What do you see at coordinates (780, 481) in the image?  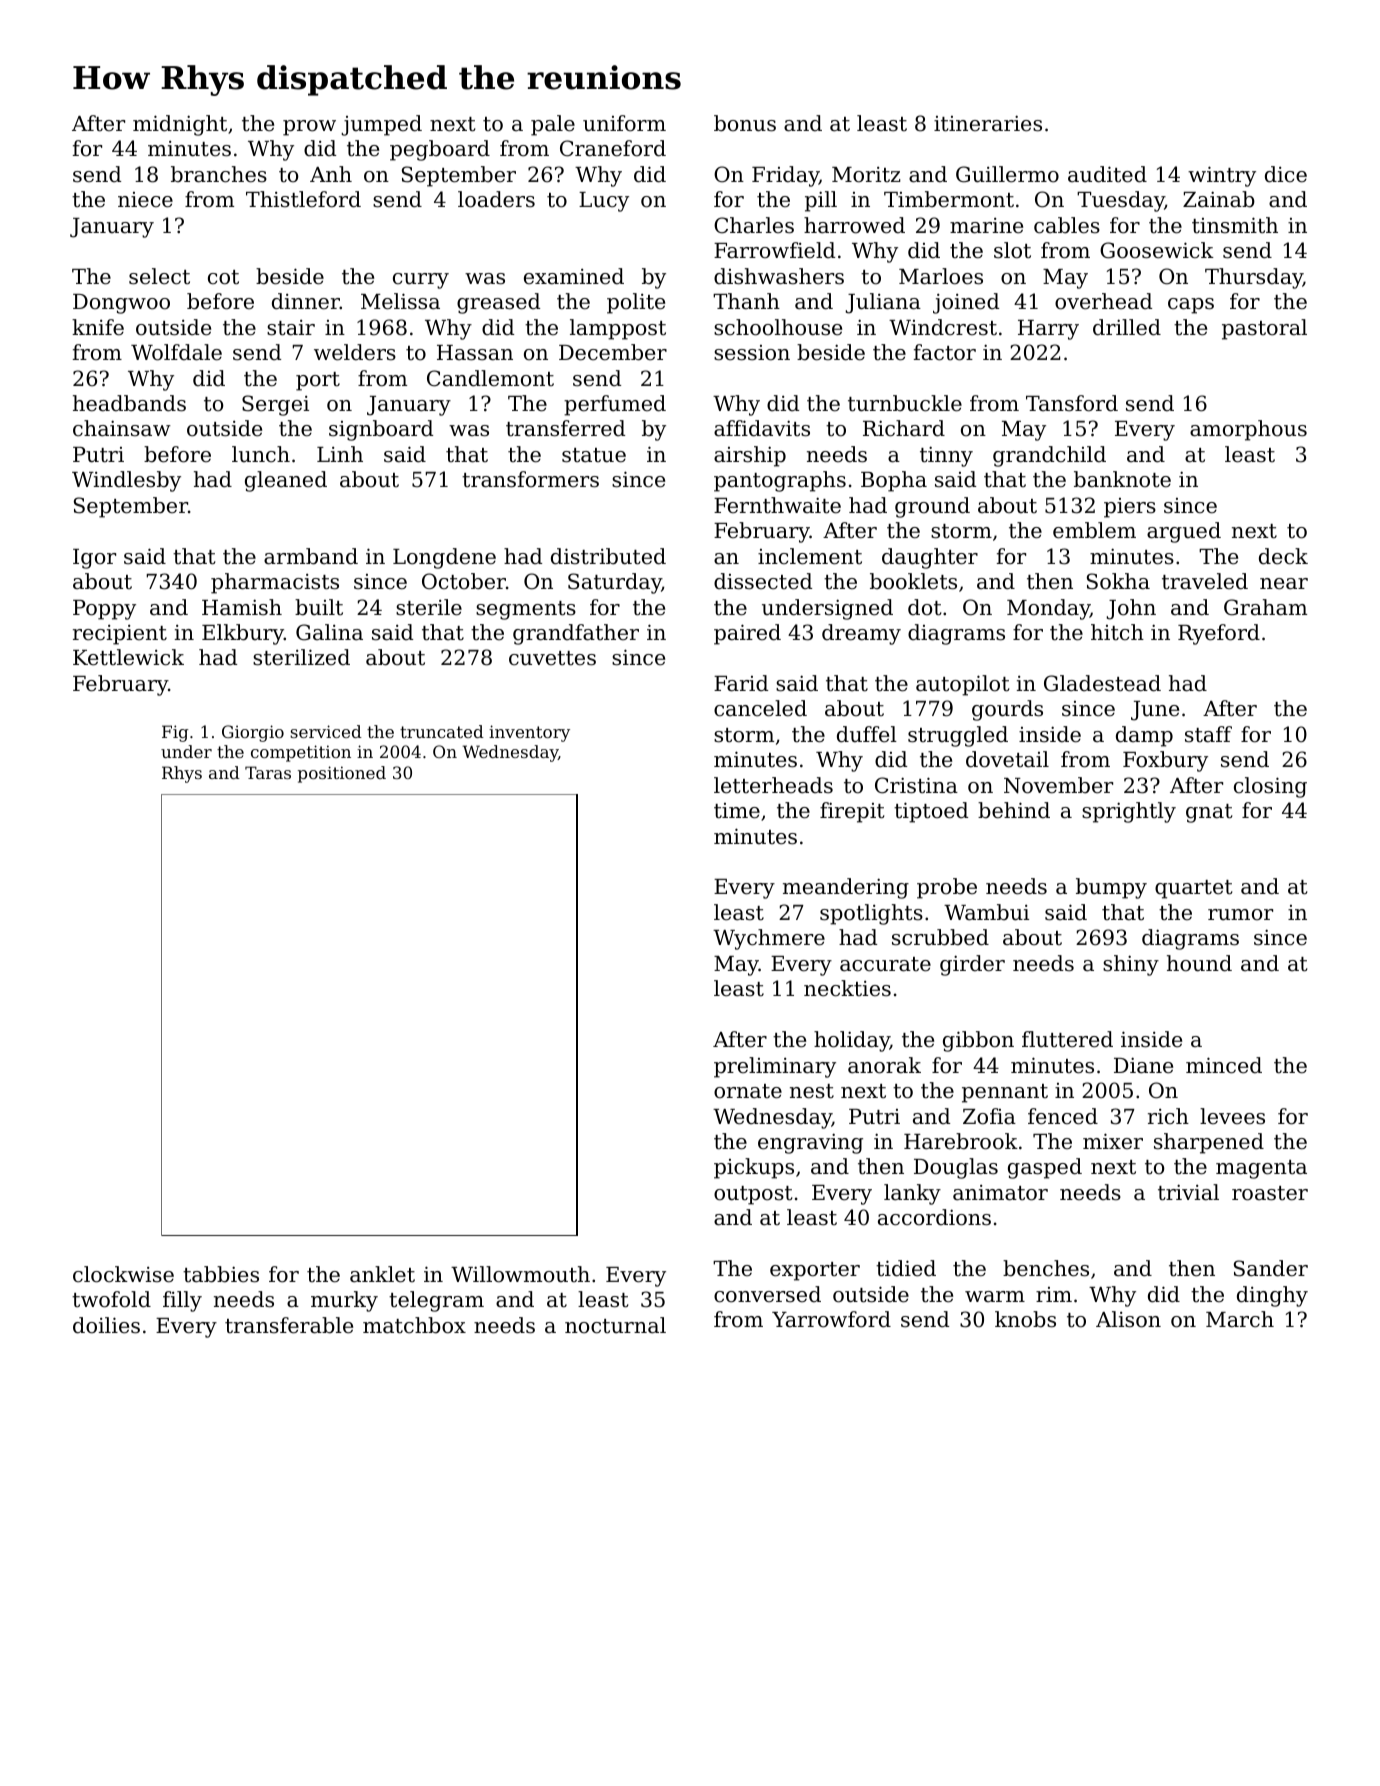 I see `pantographs` at bounding box center [780, 481].
